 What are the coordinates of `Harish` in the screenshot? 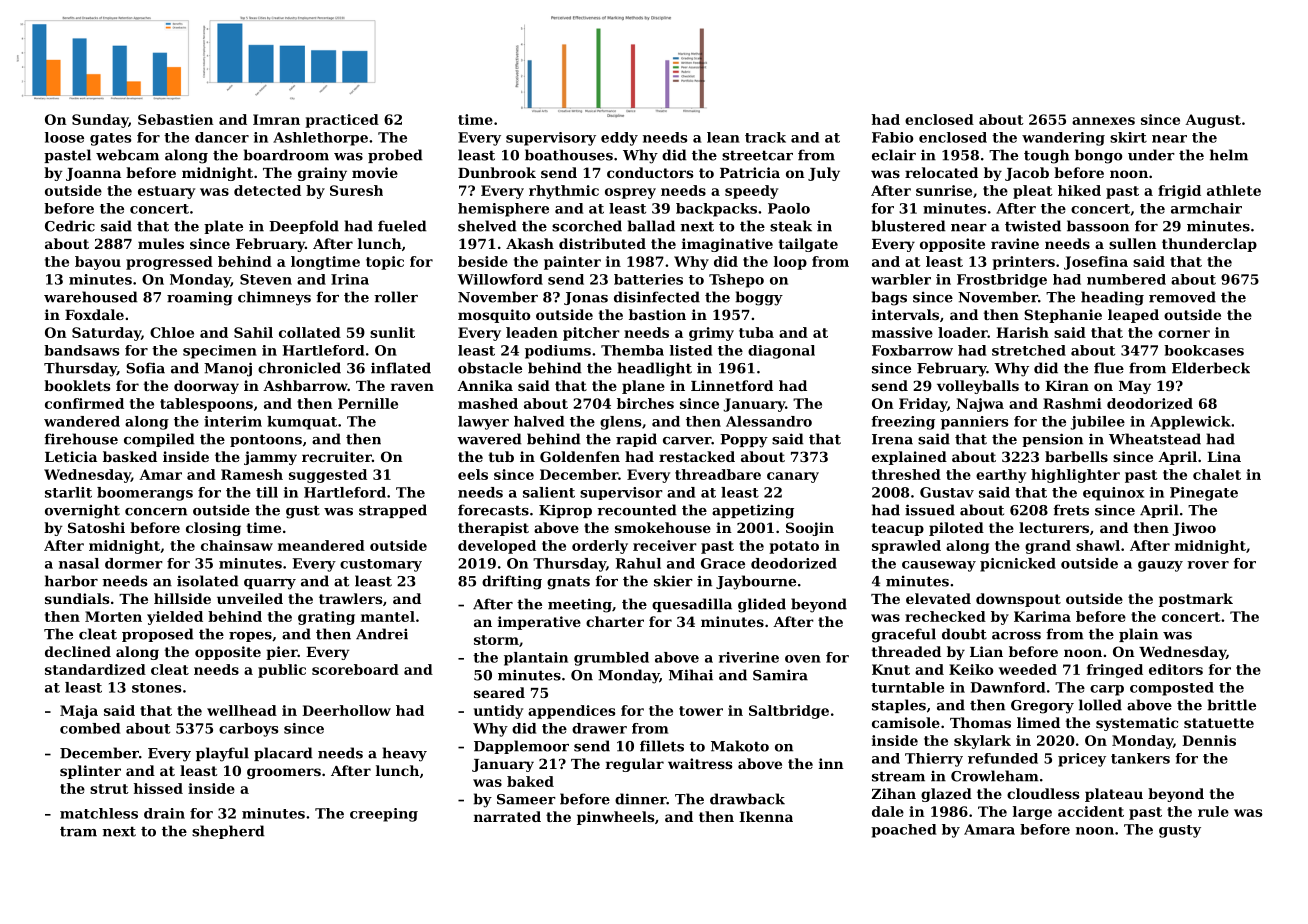 It's located at (1022, 332).
